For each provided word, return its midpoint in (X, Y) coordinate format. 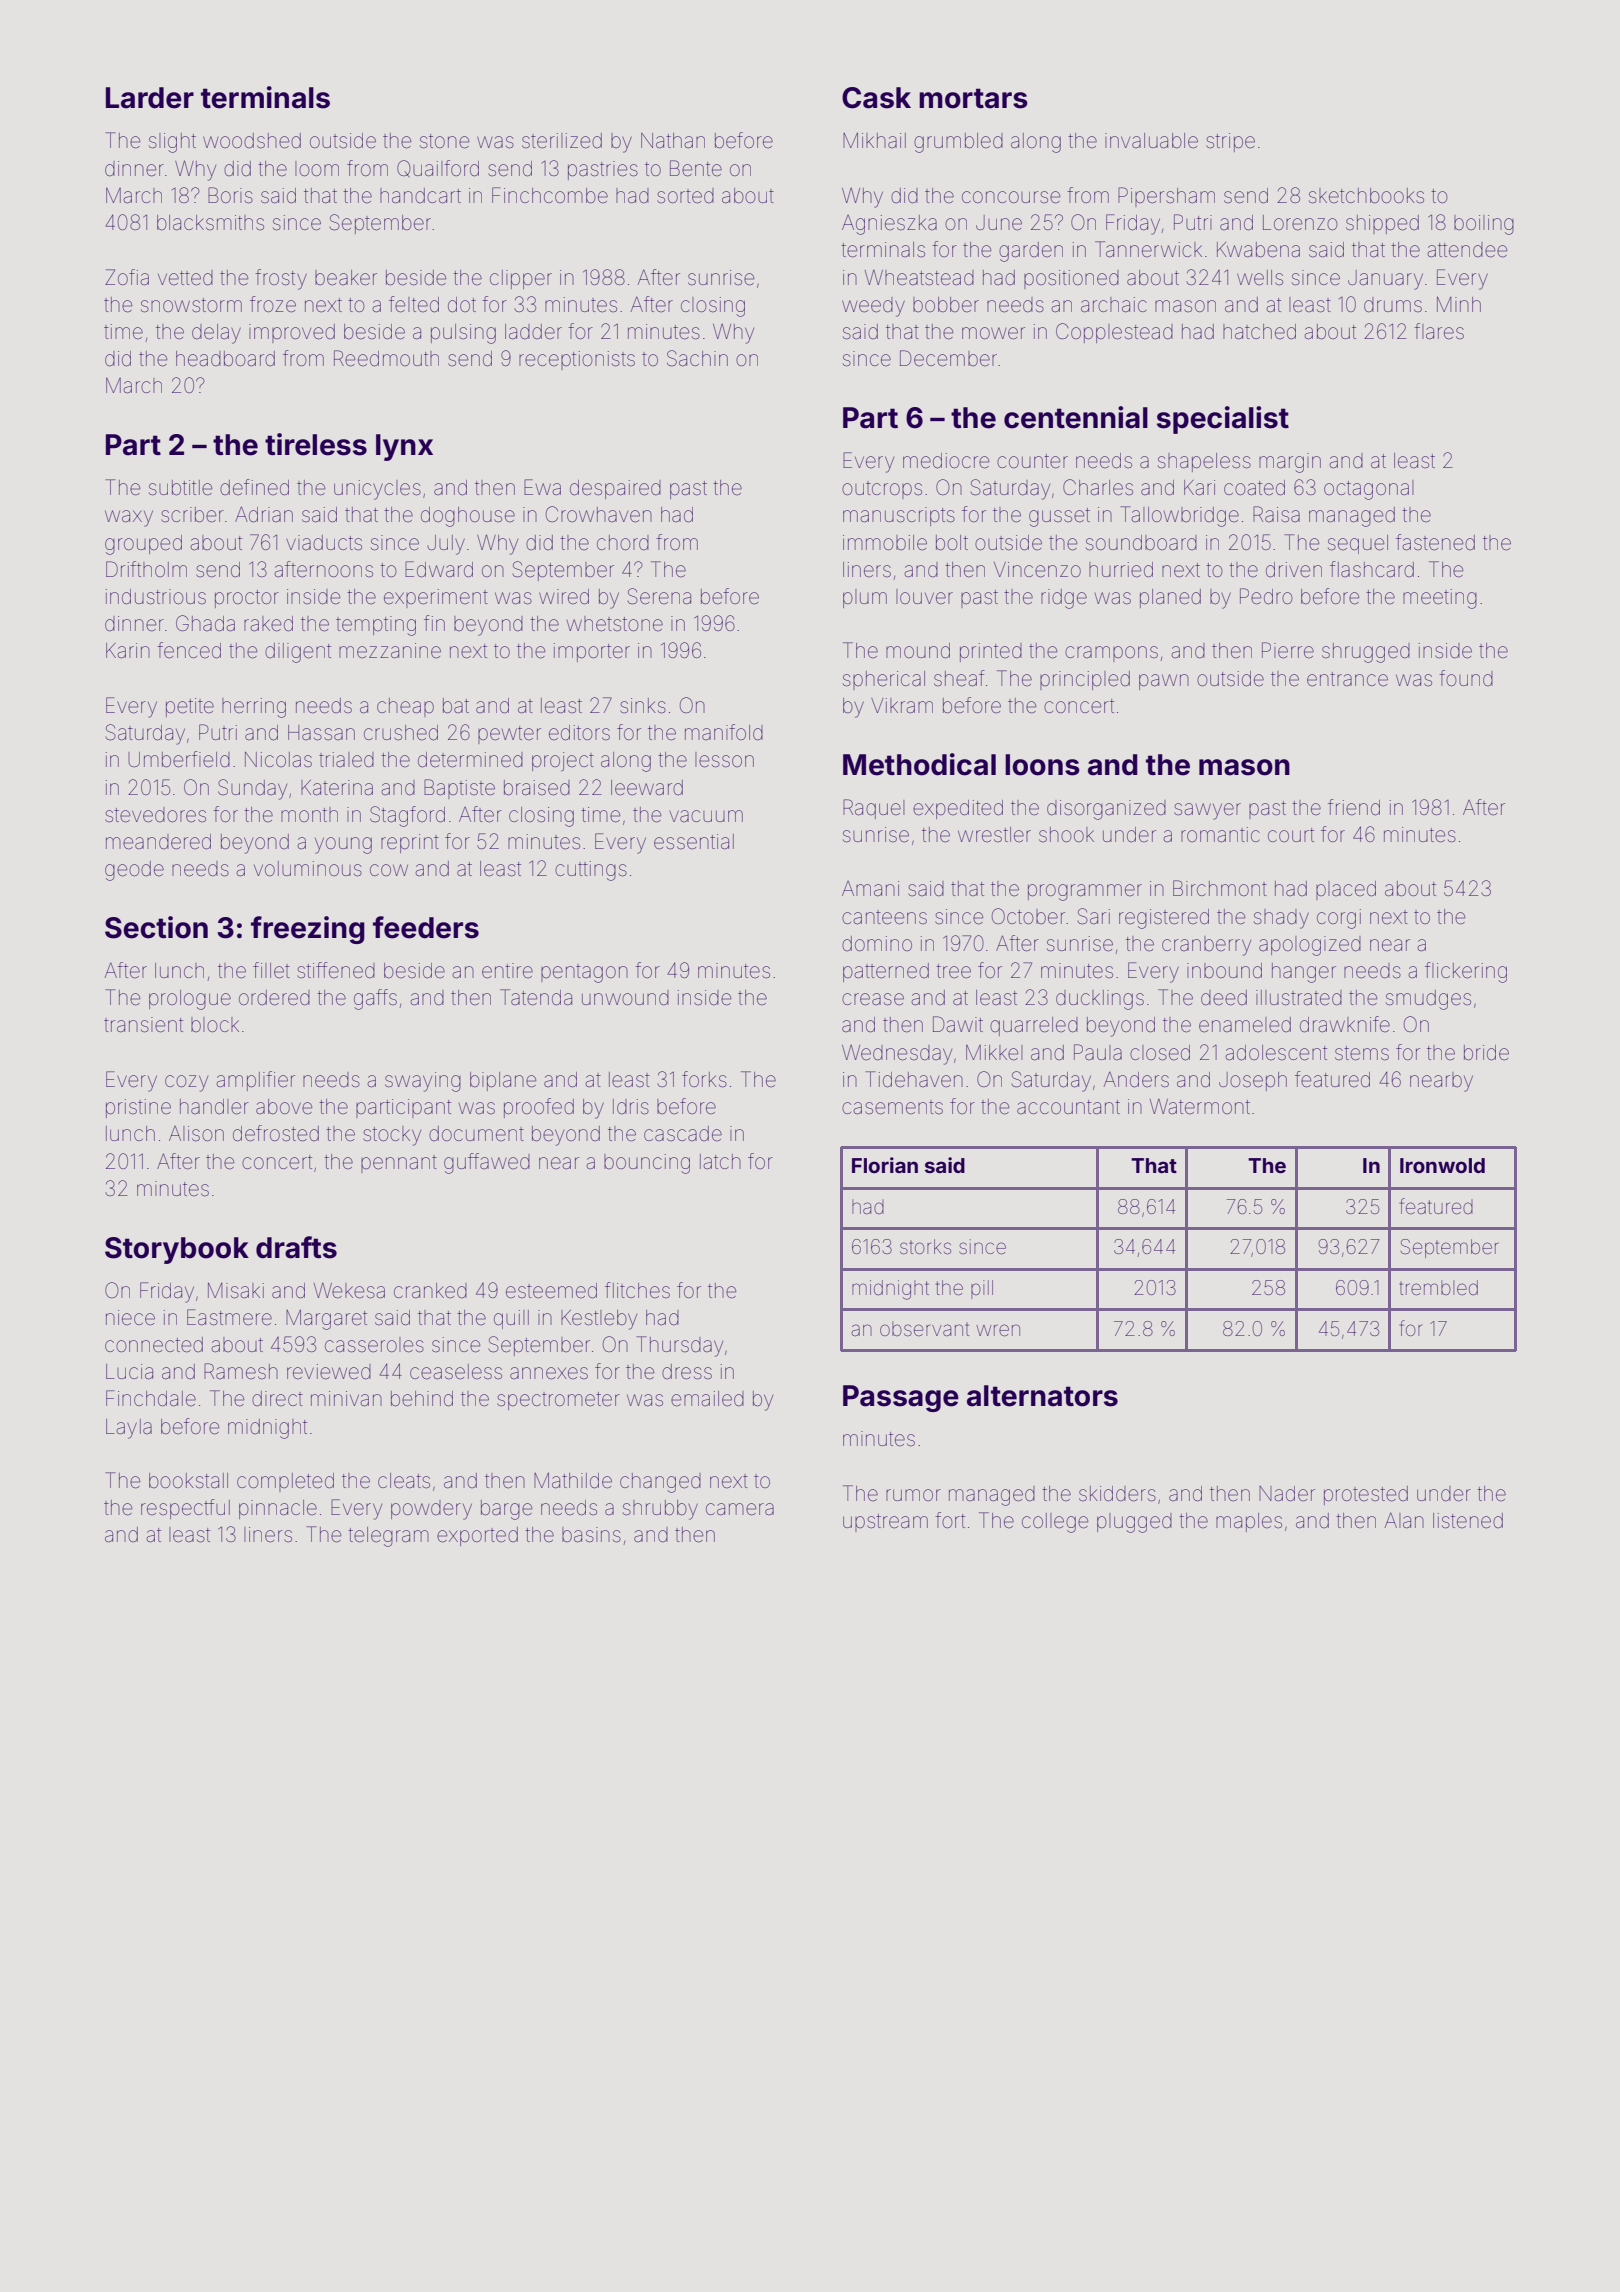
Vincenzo (1037, 570)
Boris (230, 195)
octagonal (1369, 490)
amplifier (256, 1081)
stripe (1230, 142)
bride (1486, 1053)
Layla (129, 1429)
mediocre (946, 461)
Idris (631, 1107)
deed (1224, 998)
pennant (399, 1164)
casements (892, 1107)
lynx (404, 447)
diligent (298, 653)
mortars (973, 98)
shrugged (1366, 653)
